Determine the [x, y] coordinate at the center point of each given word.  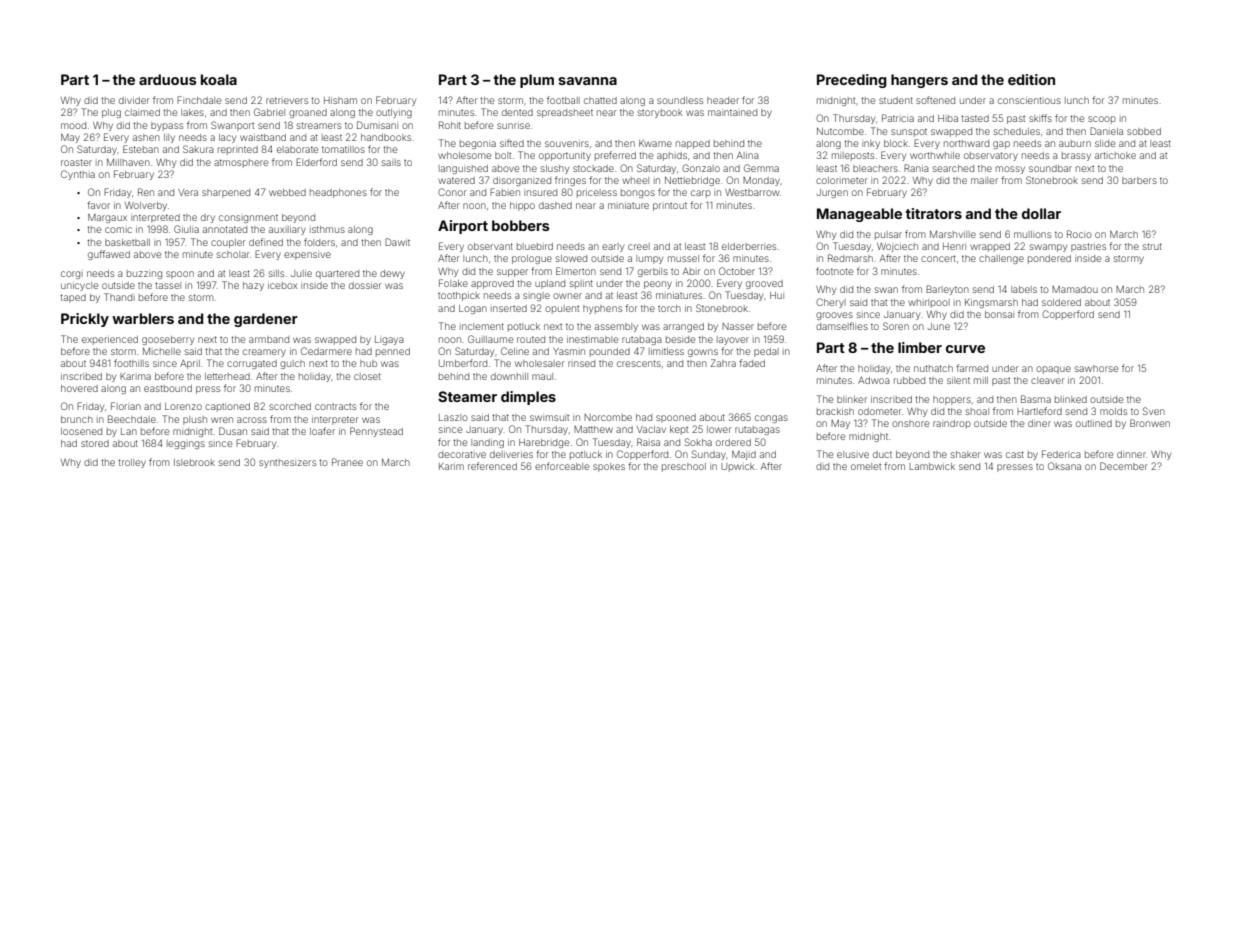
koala [219, 79]
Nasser [738, 326]
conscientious [1029, 100]
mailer [984, 180]
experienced [110, 340]
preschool [684, 467]
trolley [132, 463]
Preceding [852, 81]
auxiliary [287, 230]
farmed [972, 368]
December [1124, 466]
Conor [452, 192]
